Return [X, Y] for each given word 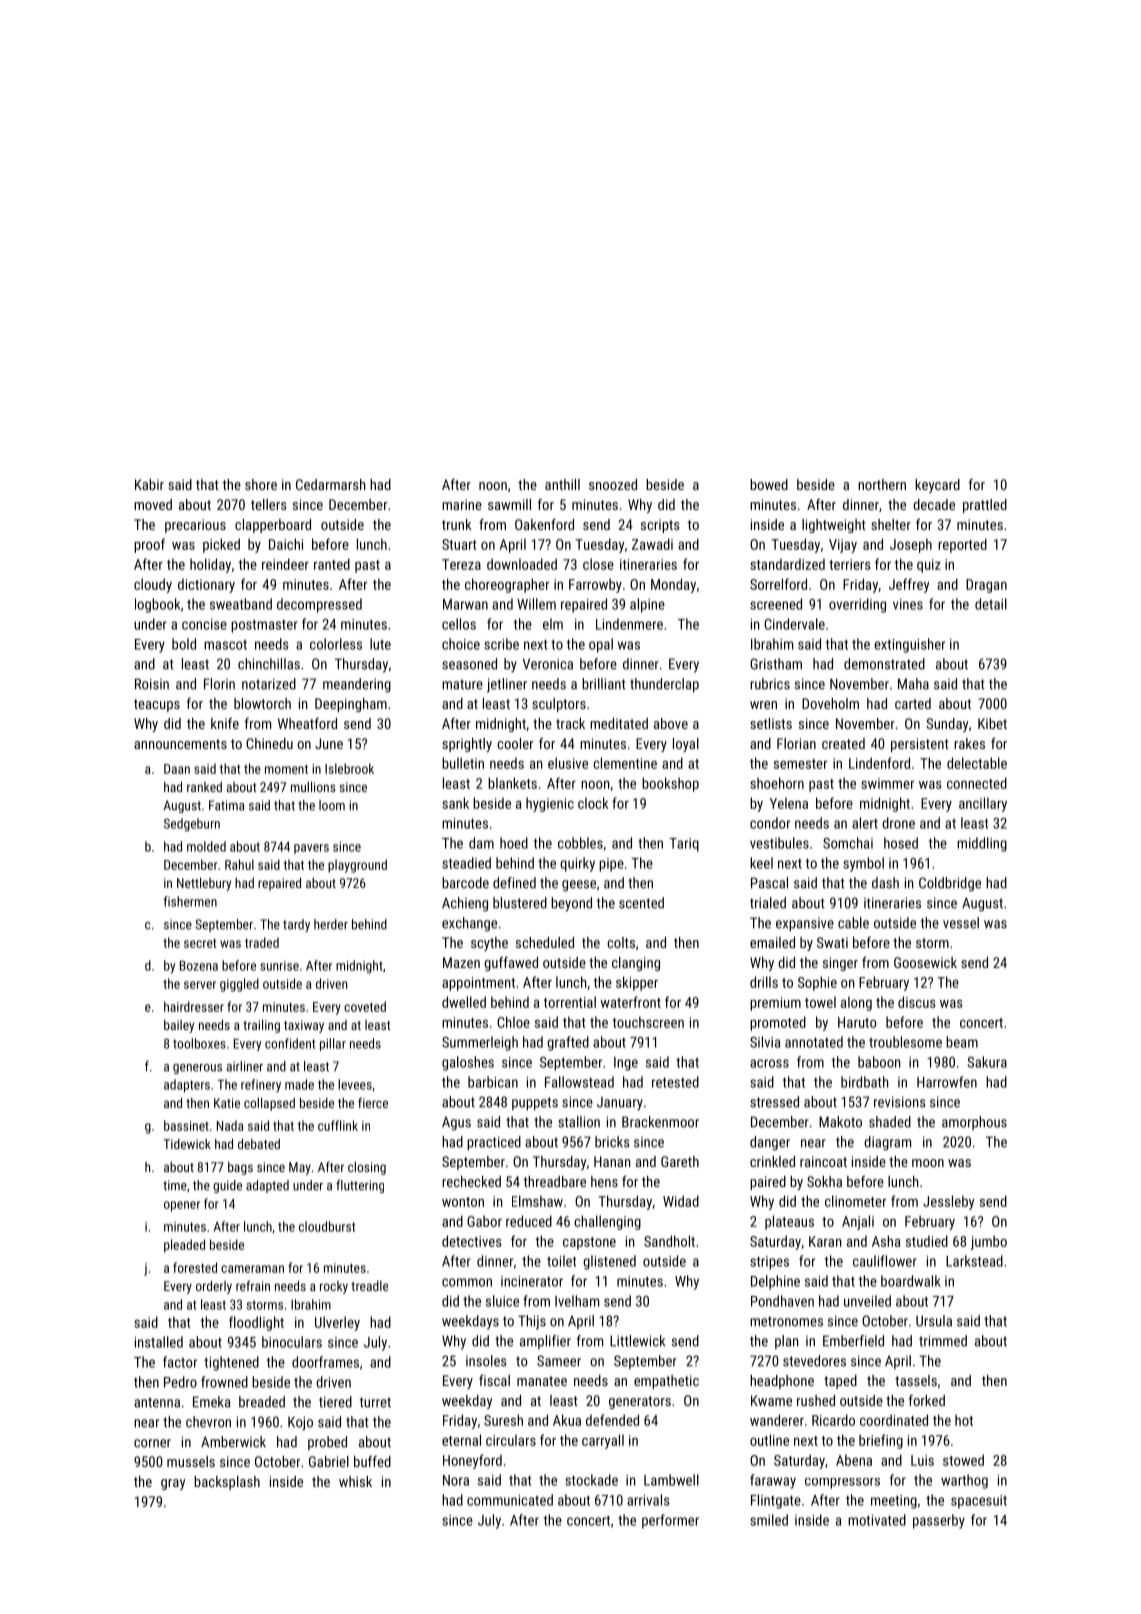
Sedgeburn [192, 825]
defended [612, 1420]
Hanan [612, 1161]
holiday [210, 565]
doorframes [325, 1362]
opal [601, 645]
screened [776, 604]
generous [197, 1069]
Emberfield [853, 1341]
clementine [625, 763]
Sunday [947, 725]
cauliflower [885, 1261]
